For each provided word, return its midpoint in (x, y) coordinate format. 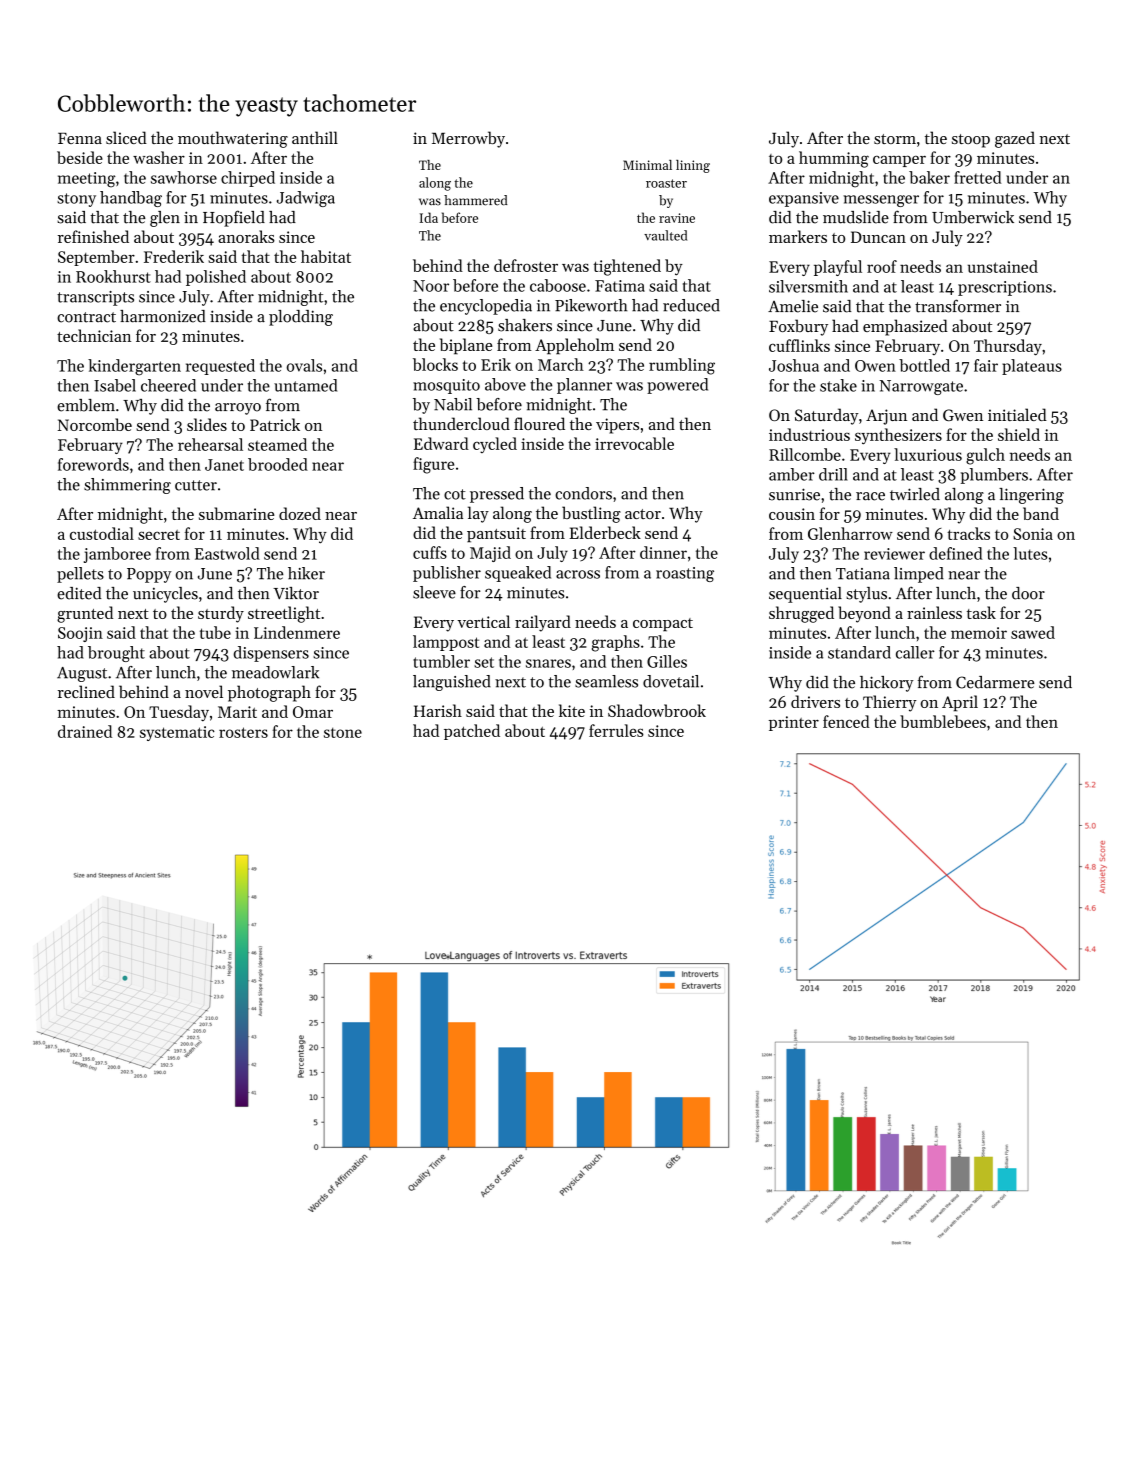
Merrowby (468, 139)
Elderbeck (605, 532)
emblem (86, 405)
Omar (313, 712)
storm (895, 139)
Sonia (1033, 534)
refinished (93, 236)
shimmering (127, 486)
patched (472, 732)
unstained (1003, 266)
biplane (466, 346)
